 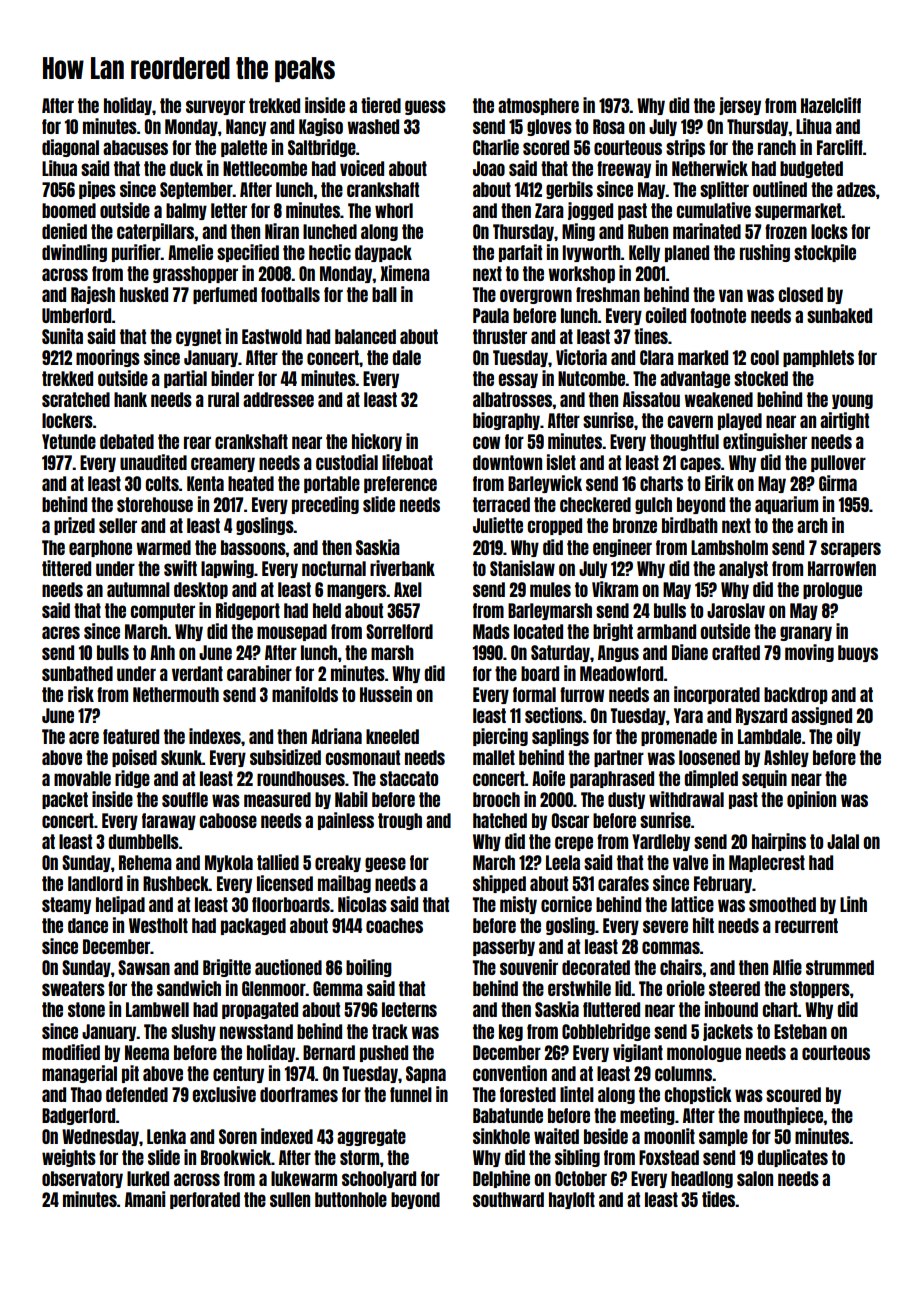 I want to click on Amani, so click(x=145, y=1199).
